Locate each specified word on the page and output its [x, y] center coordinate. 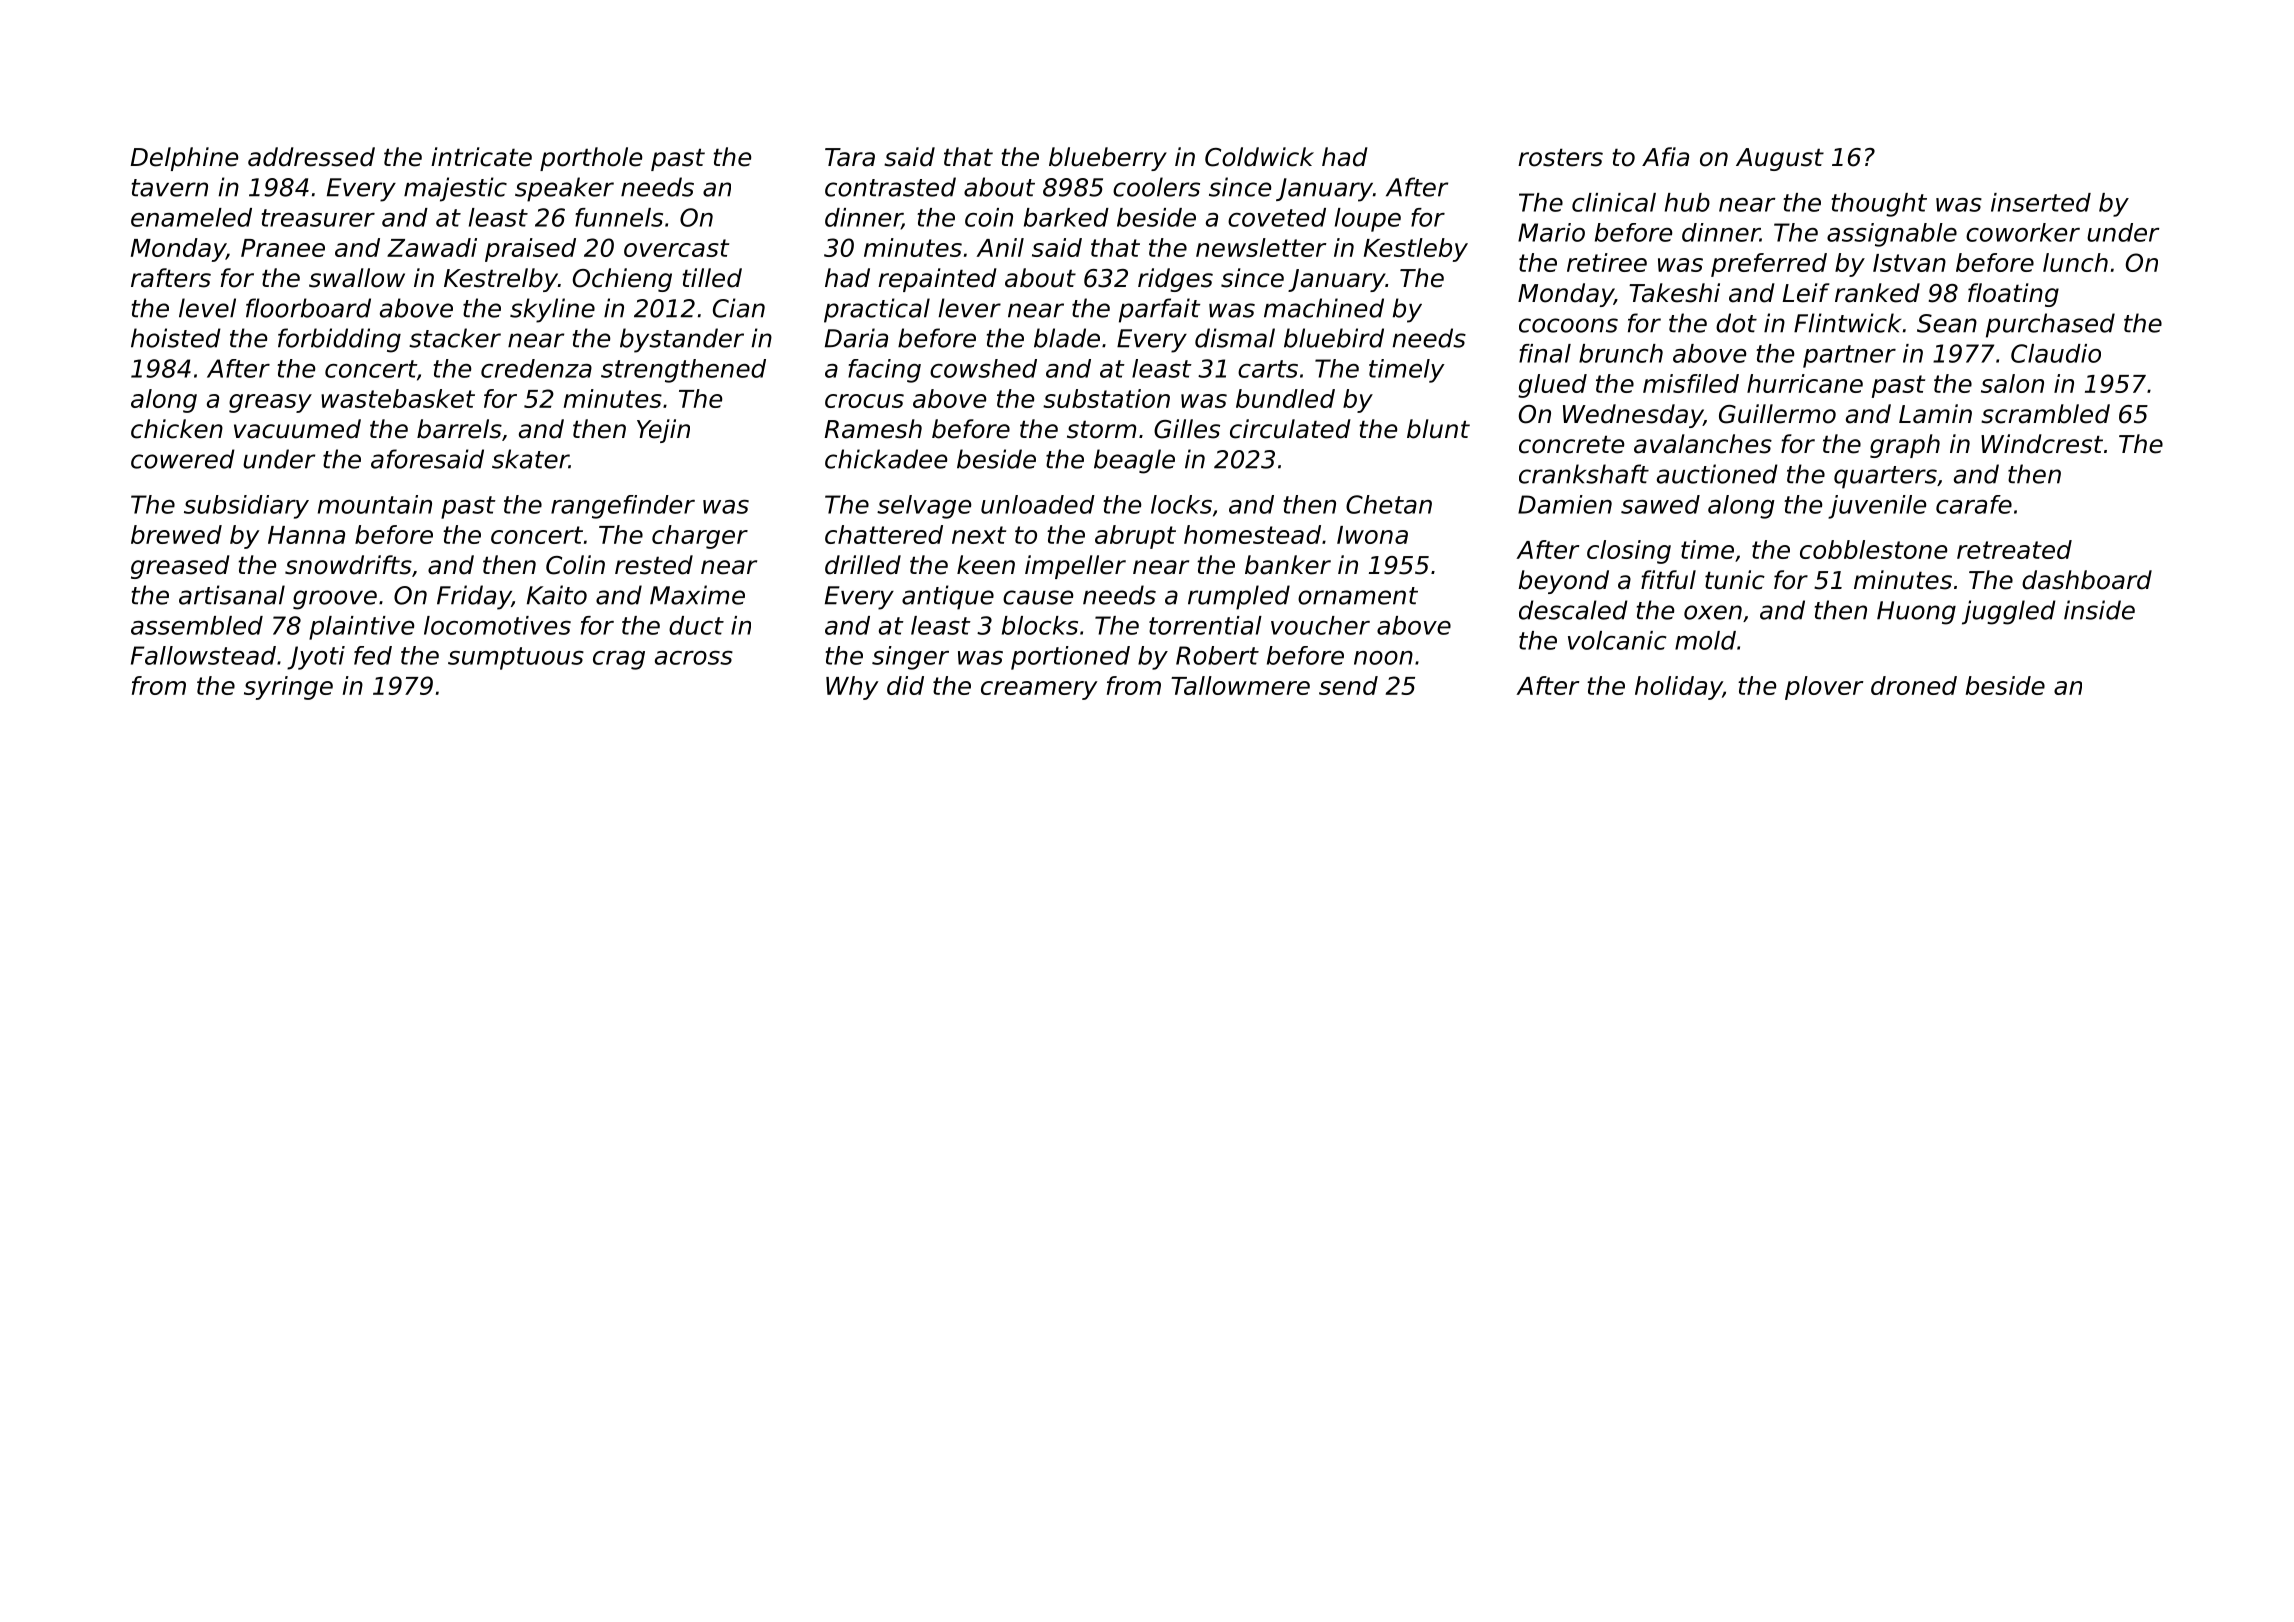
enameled [191, 217]
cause [1038, 597]
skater [530, 459]
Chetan [1389, 504]
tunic [1735, 580]
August [1780, 159]
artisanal [232, 595]
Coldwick [1259, 157]
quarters [1885, 477]
